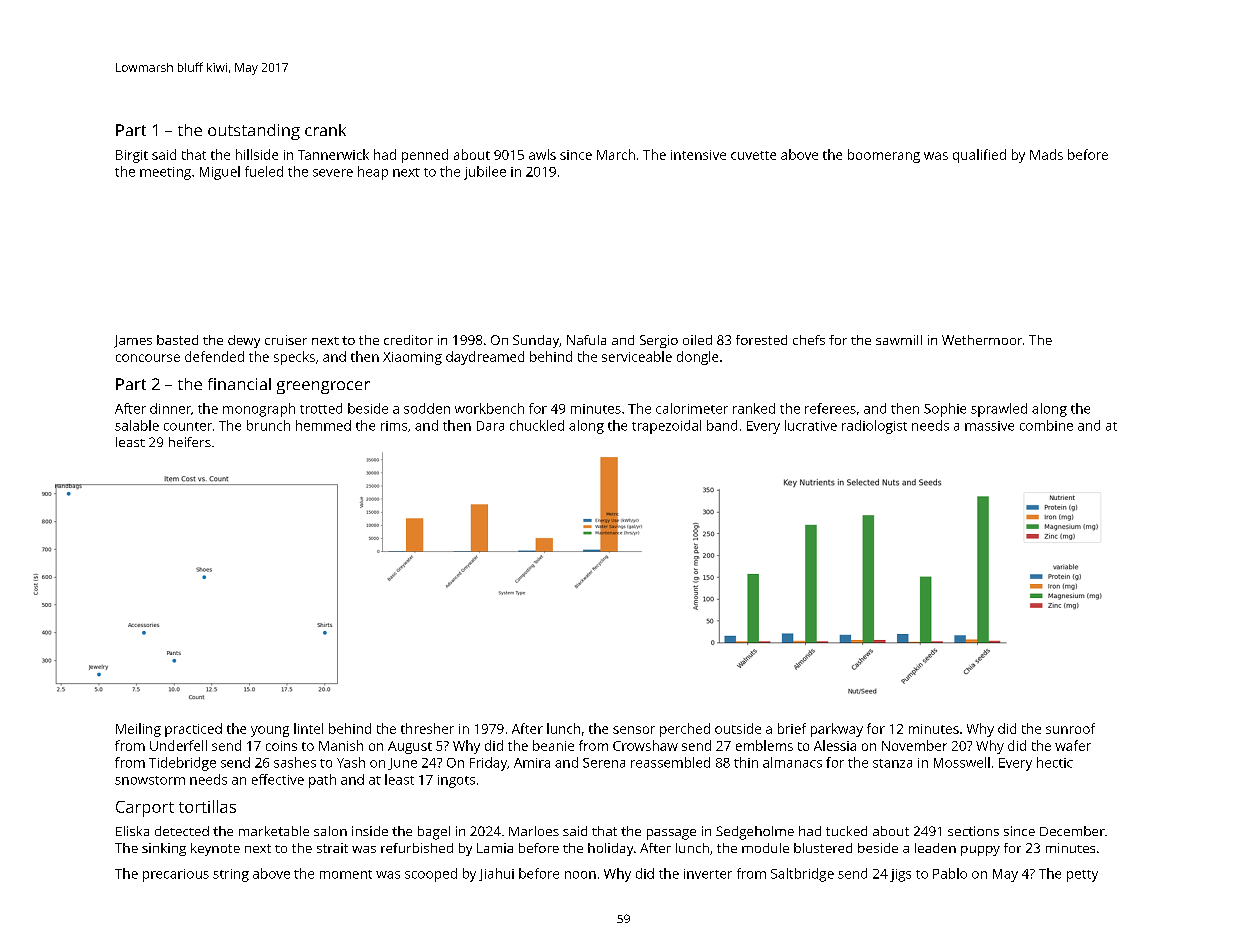 The height and width of the document is (952, 1233). Describe the element at coordinates (666, 427) in the document. I see `trapezoidal` at that location.
